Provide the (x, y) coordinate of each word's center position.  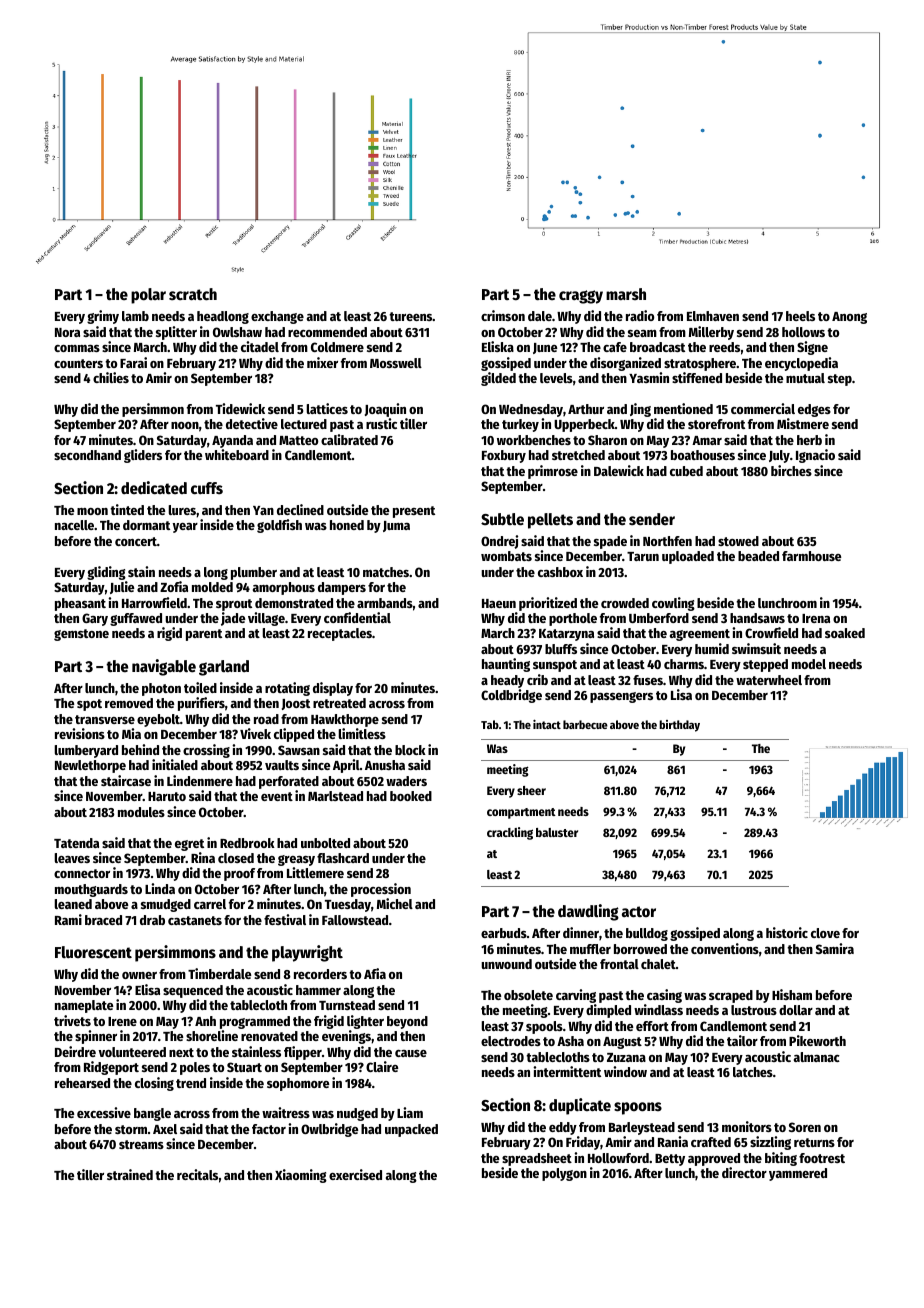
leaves (72, 858)
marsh (626, 294)
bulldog (647, 934)
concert (136, 541)
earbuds (504, 933)
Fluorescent (93, 952)
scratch (193, 294)
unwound (506, 964)
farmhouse (811, 556)
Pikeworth (817, 1040)
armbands (385, 603)
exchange (277, 317)
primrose (553, 472)
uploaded (688, 557)
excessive (104, 1112)
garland (224, 668)
